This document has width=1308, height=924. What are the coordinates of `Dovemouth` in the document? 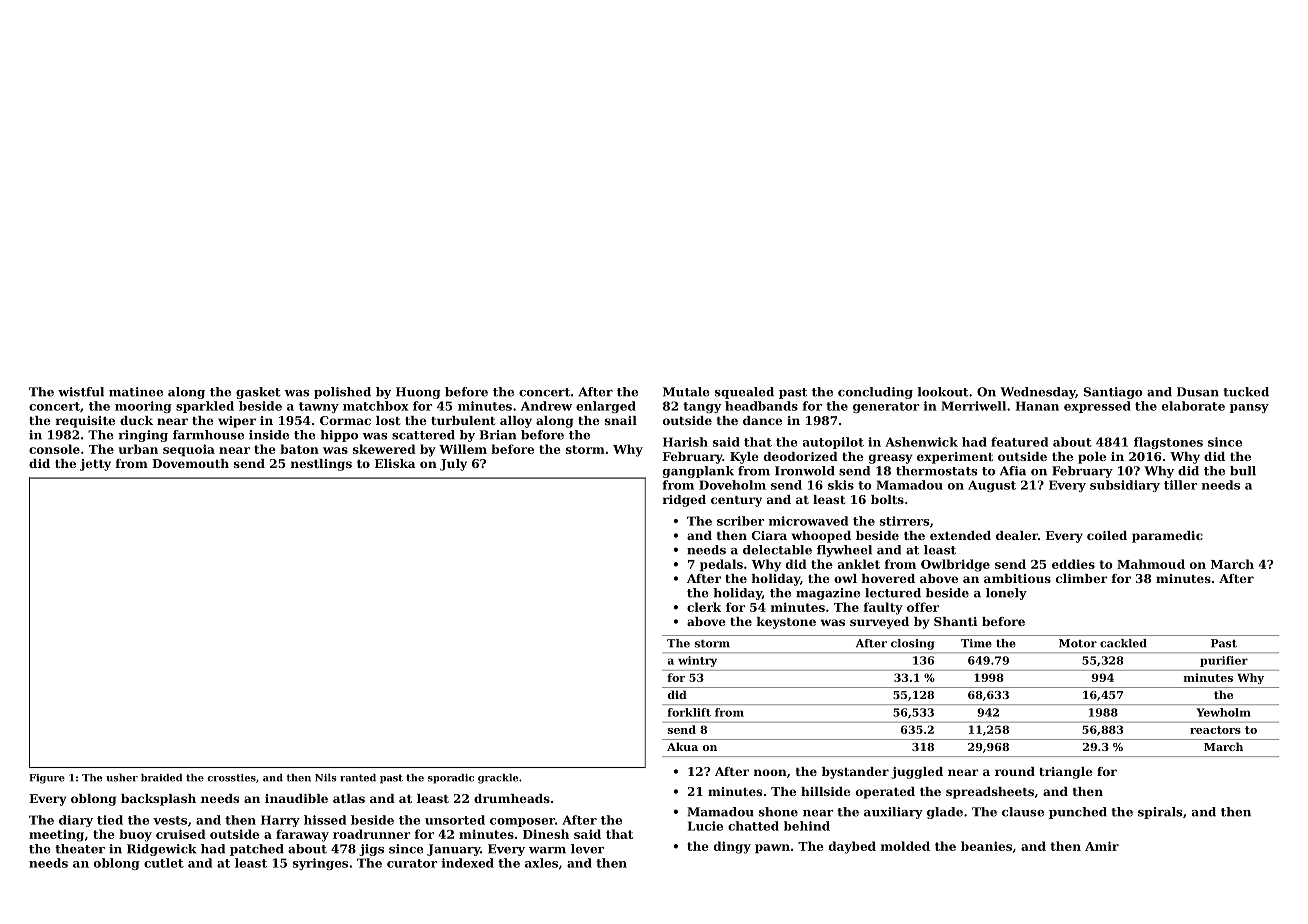 It's located at (190, 463).
